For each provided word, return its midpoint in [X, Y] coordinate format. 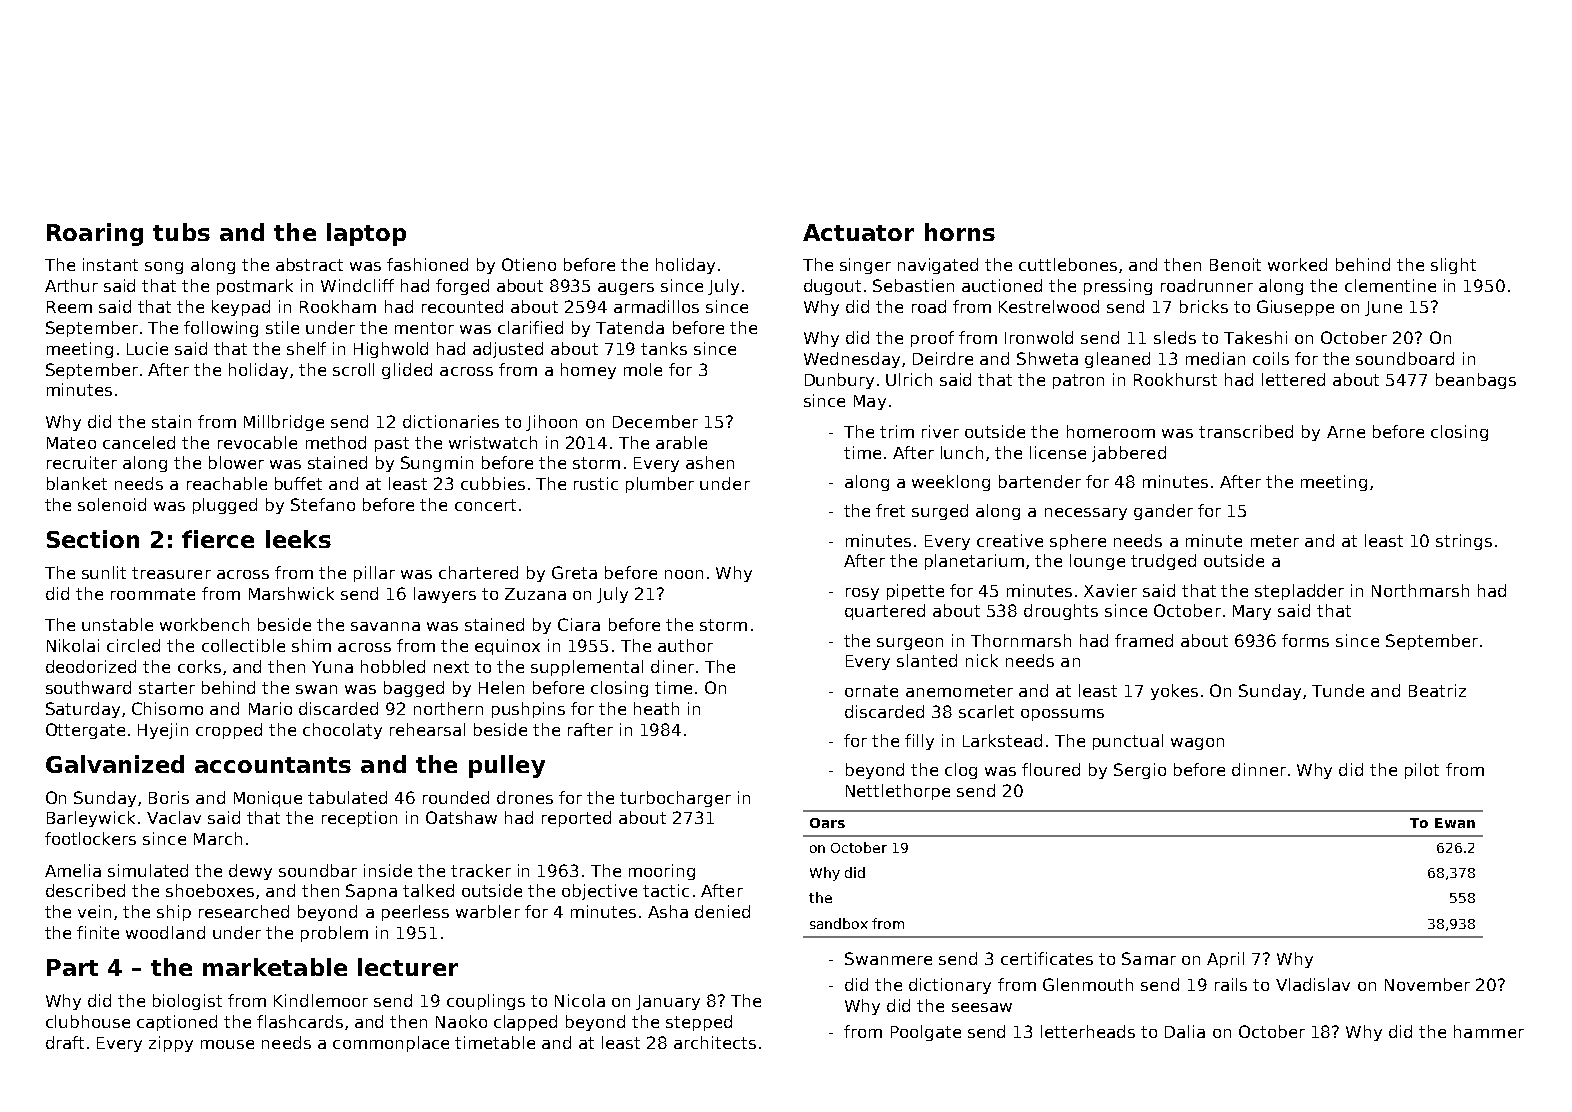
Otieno [529, 264]
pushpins [528, 710]
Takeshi [1255, 337]
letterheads [1088, 1031]
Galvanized [115, 764]
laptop [366, 234]
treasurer [171, 573]
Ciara [579, 624]
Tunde [1338, 690]
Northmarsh [1420, 590]
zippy [171, 1044]
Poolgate [926, 1033]
